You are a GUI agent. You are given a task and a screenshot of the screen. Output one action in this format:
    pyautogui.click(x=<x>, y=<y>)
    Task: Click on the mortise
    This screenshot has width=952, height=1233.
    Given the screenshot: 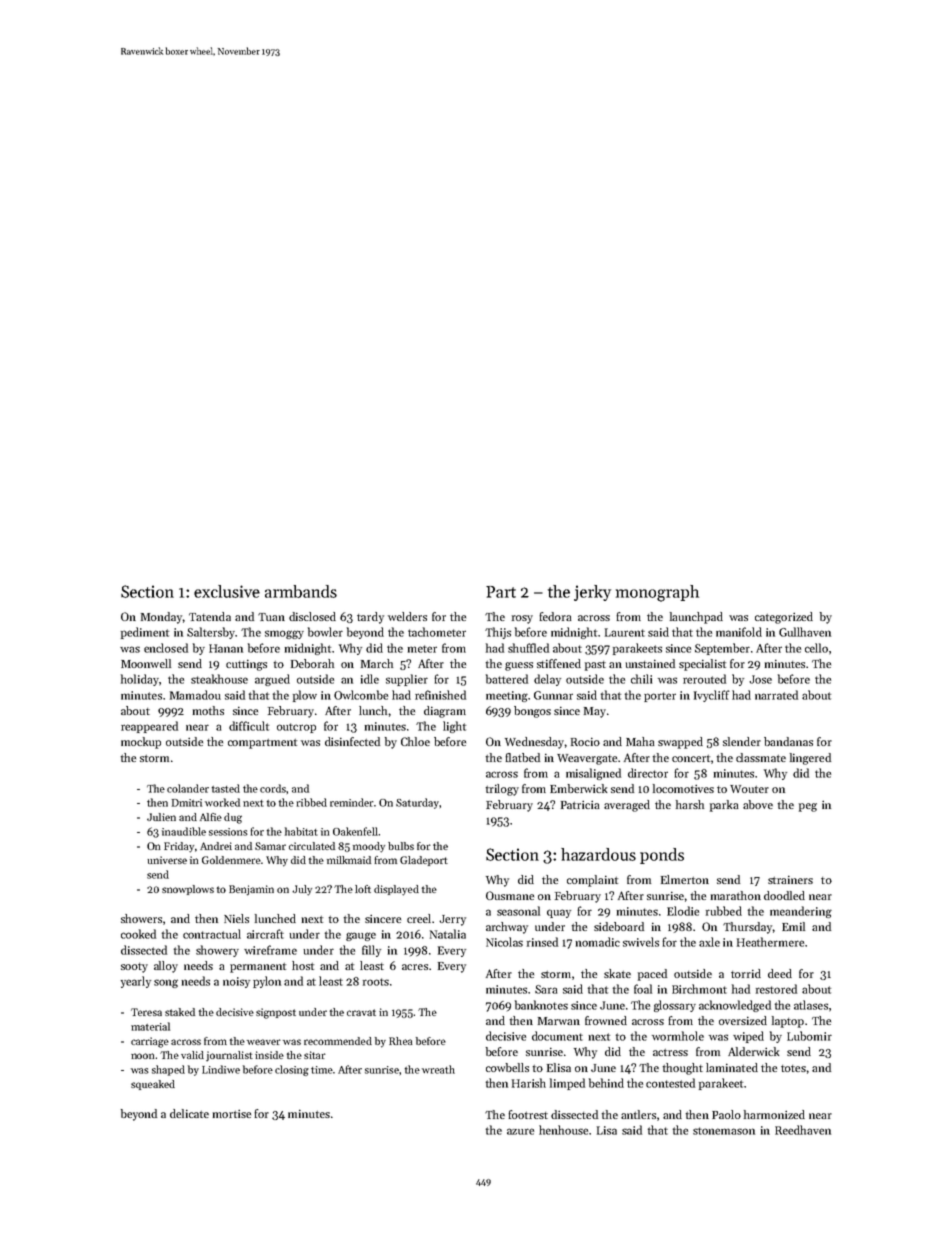 What is the action you would take?
    pyautogui.click(x=232, y=1113)
